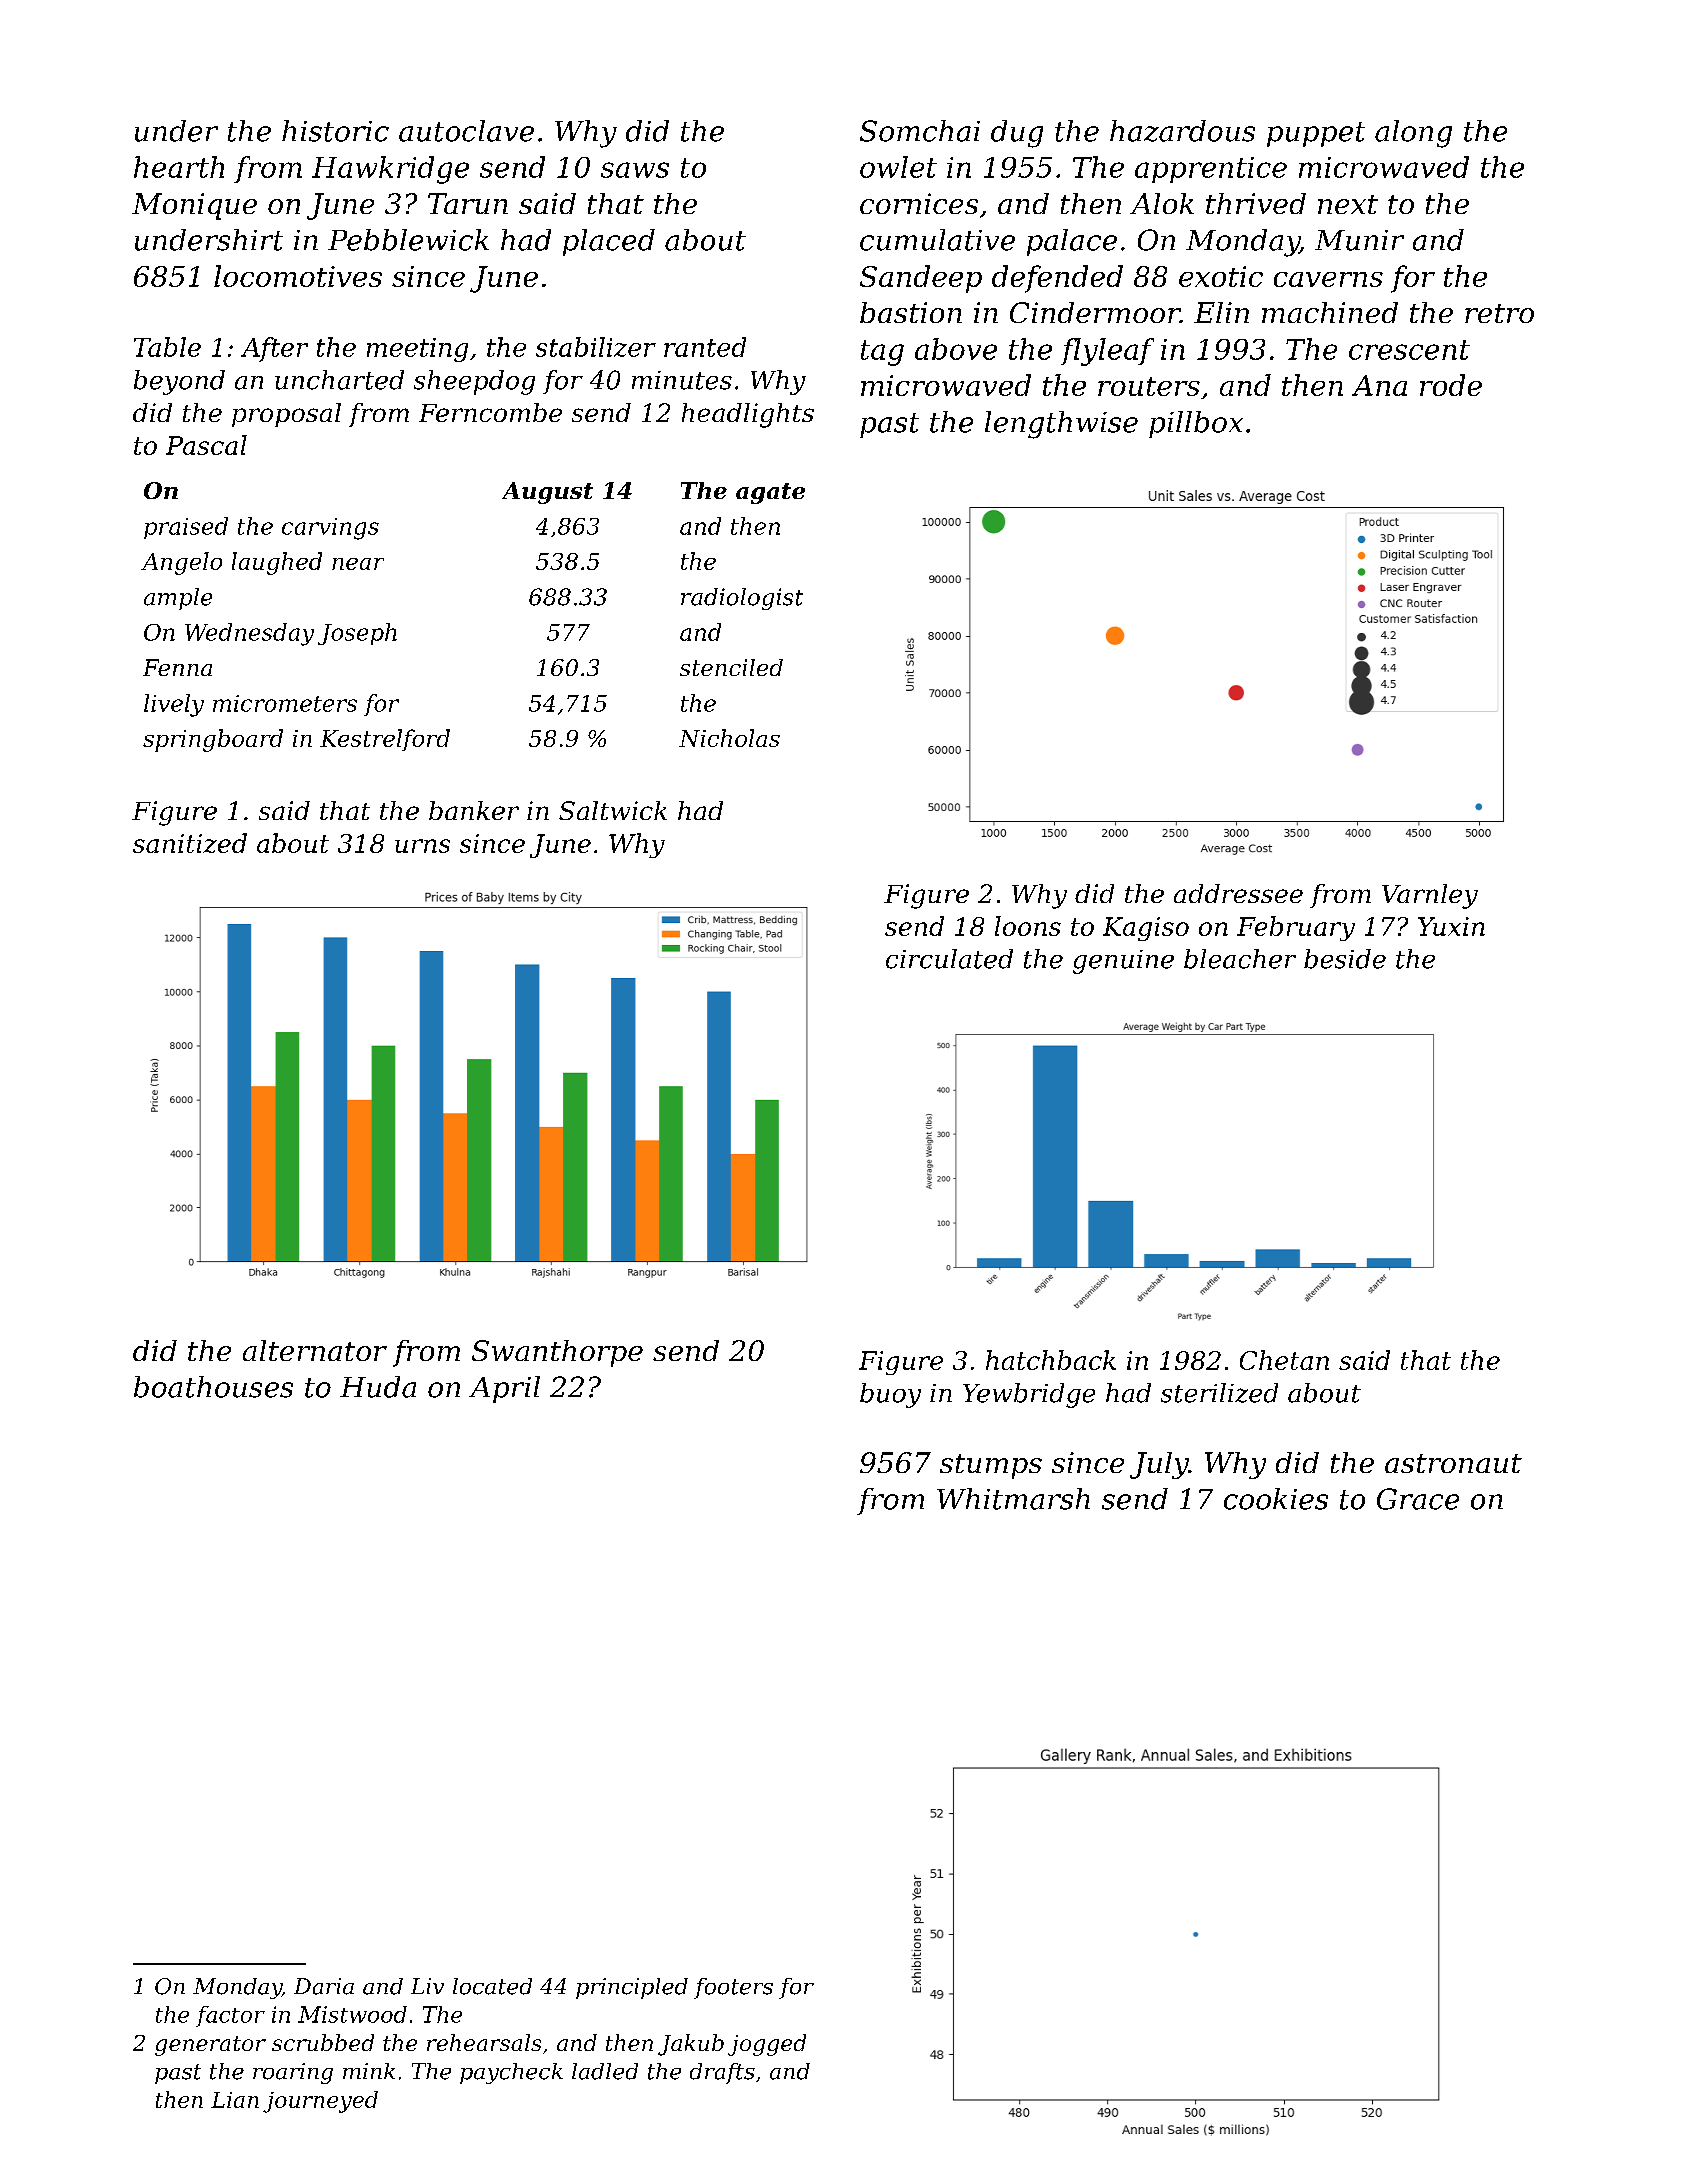 This screenshot has height=2178, width=1683. What do you see at coordinates (484, 2042) in the screenshot?
I see `rehearsals` at bounding box center [484, 2042].
